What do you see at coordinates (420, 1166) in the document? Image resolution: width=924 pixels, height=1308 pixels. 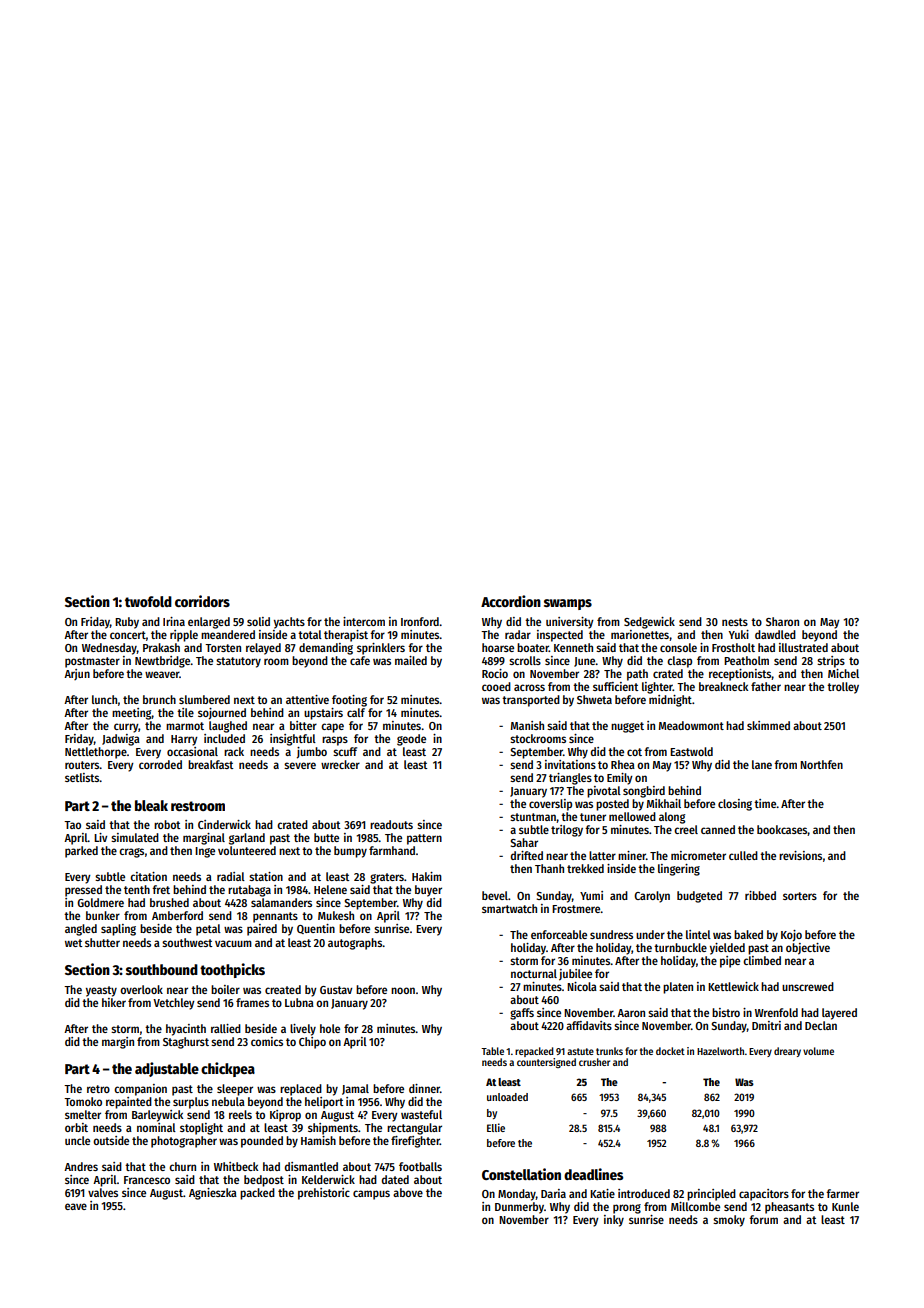 I see `footballs` at bounding box center [420, 1166].
